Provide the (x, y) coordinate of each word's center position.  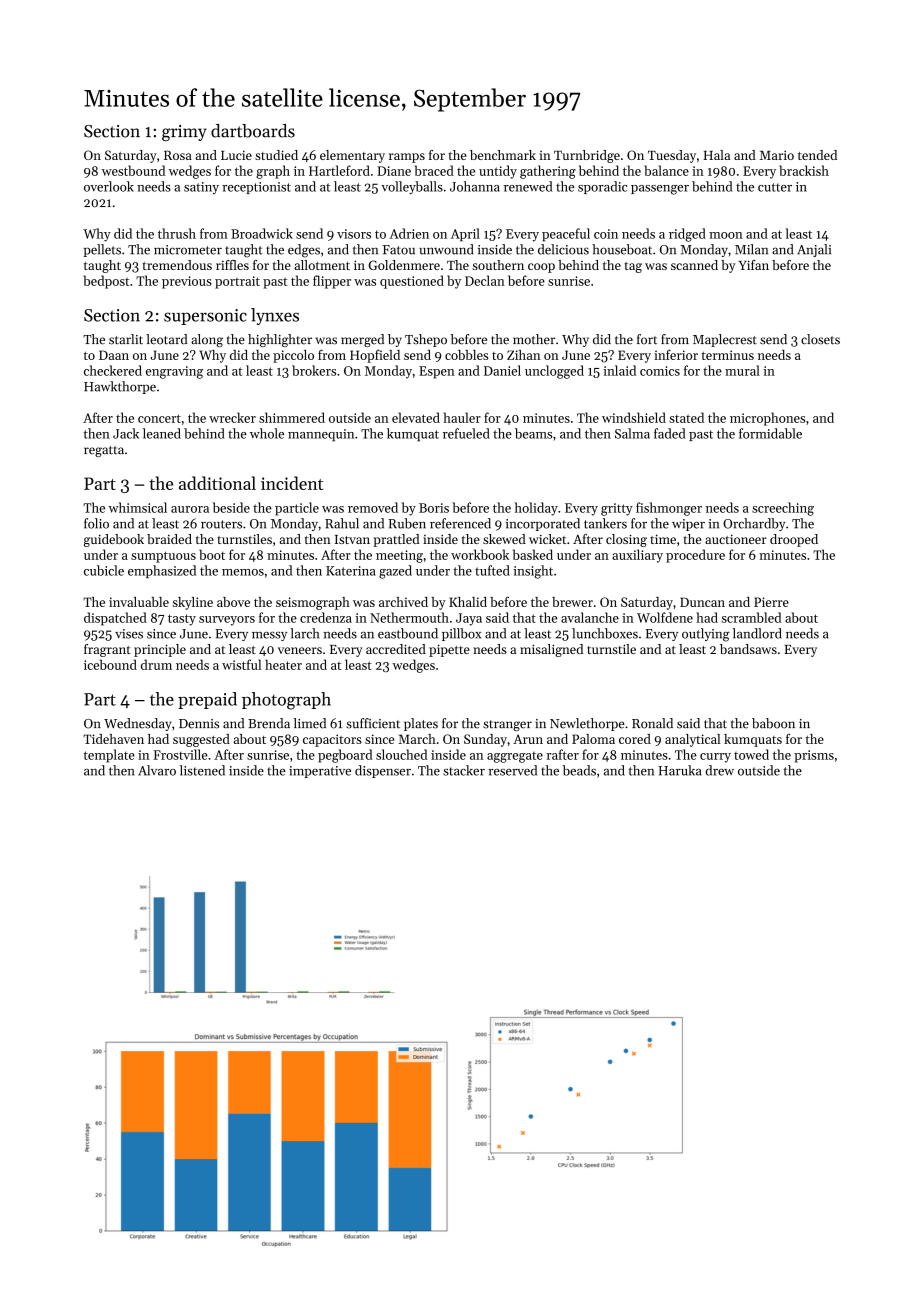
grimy (184, 133)
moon (726, 235)
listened (202, 770)
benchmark (503, 155)
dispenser (383, 771)
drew (719, 770)
